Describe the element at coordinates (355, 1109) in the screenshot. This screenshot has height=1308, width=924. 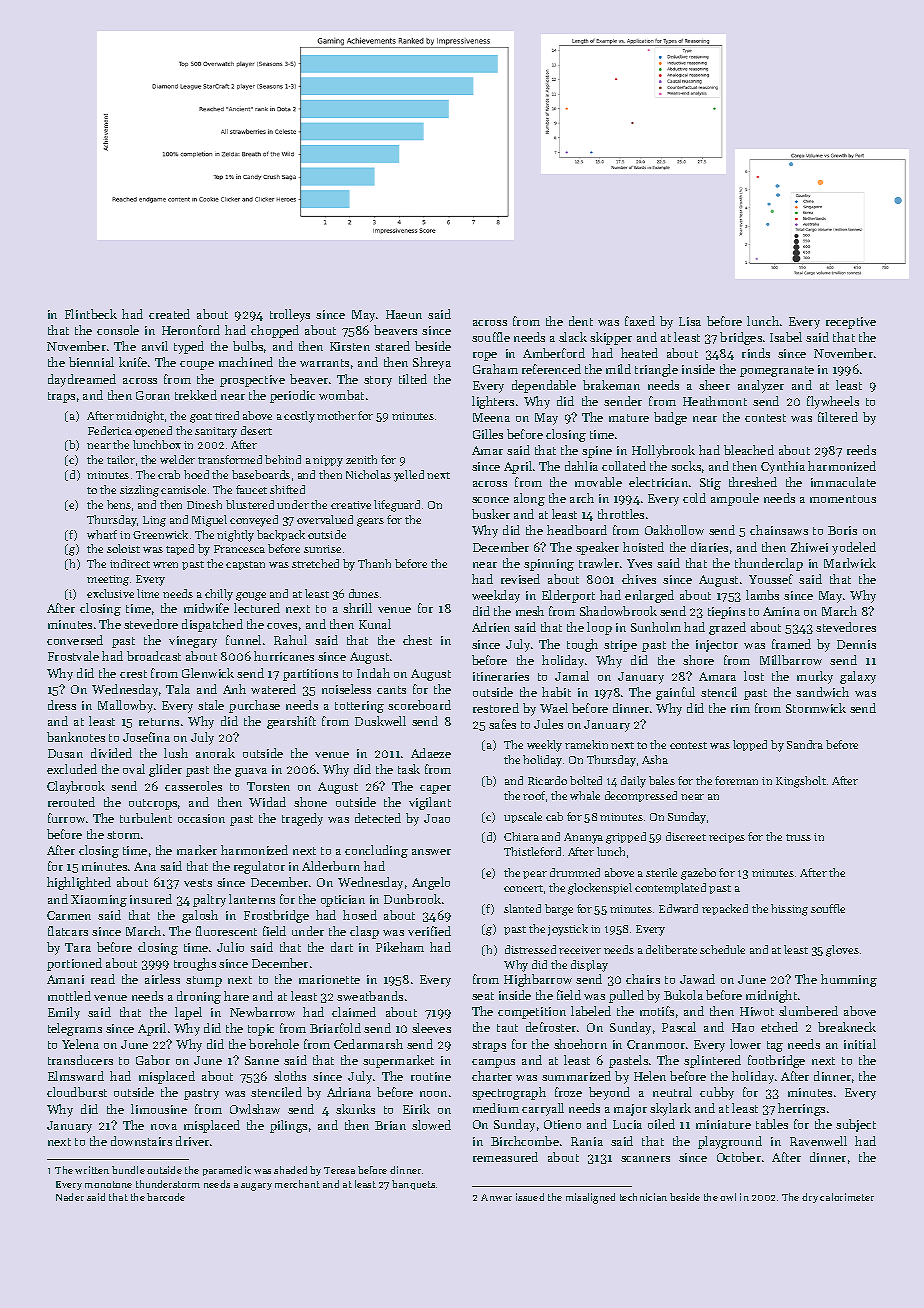
I see `skunks` at that location.
